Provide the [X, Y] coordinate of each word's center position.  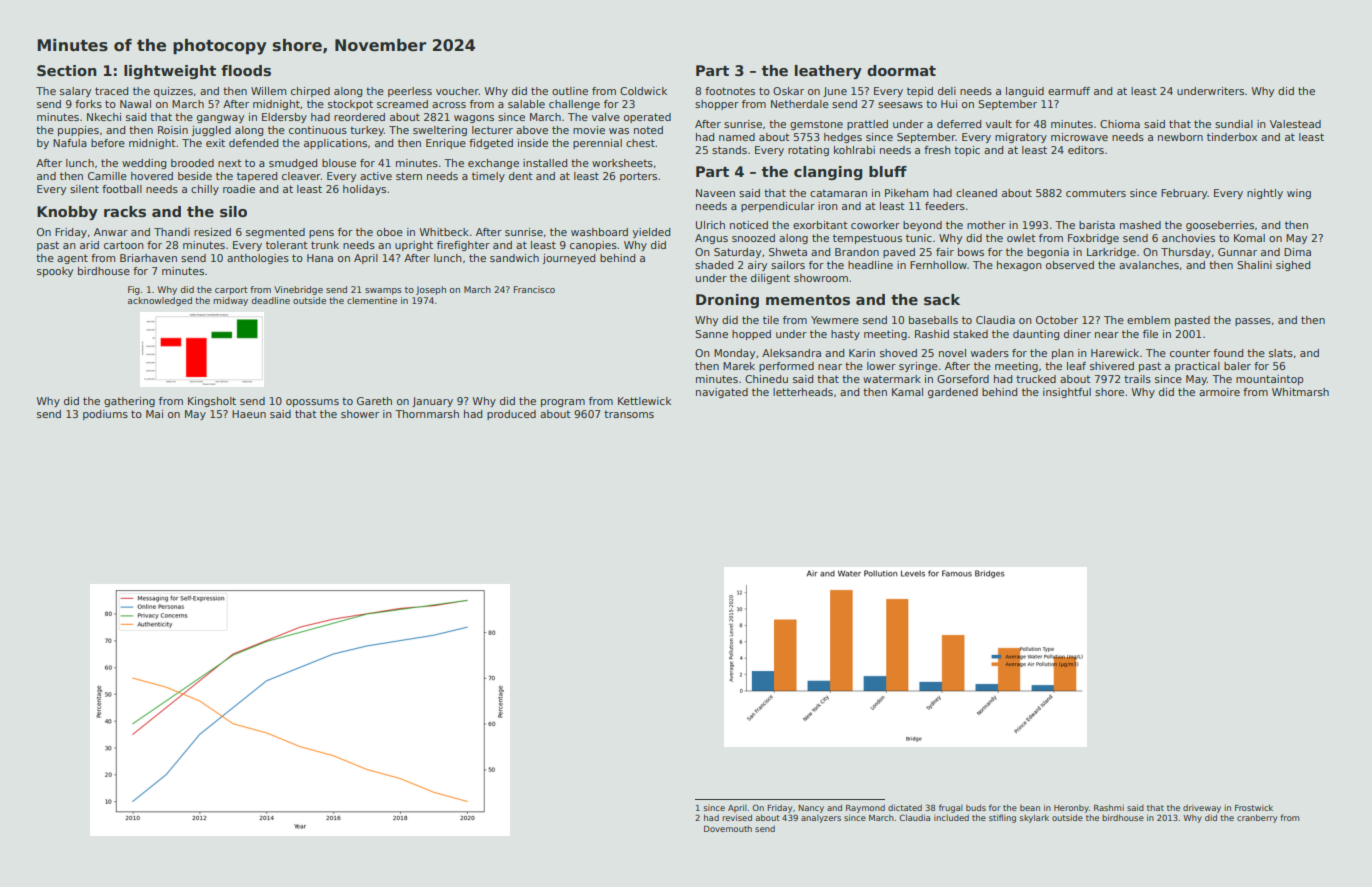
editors [1086, 150]
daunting [1036, 335]
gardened [953, 393]
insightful [1067, 393]
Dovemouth [728, 829]
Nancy [811, 809]
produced [511, 415]
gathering [129, 402]
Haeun [249, 414]
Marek [739, 366]
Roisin [173, 130]
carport [231, 291]
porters [638, 177]
